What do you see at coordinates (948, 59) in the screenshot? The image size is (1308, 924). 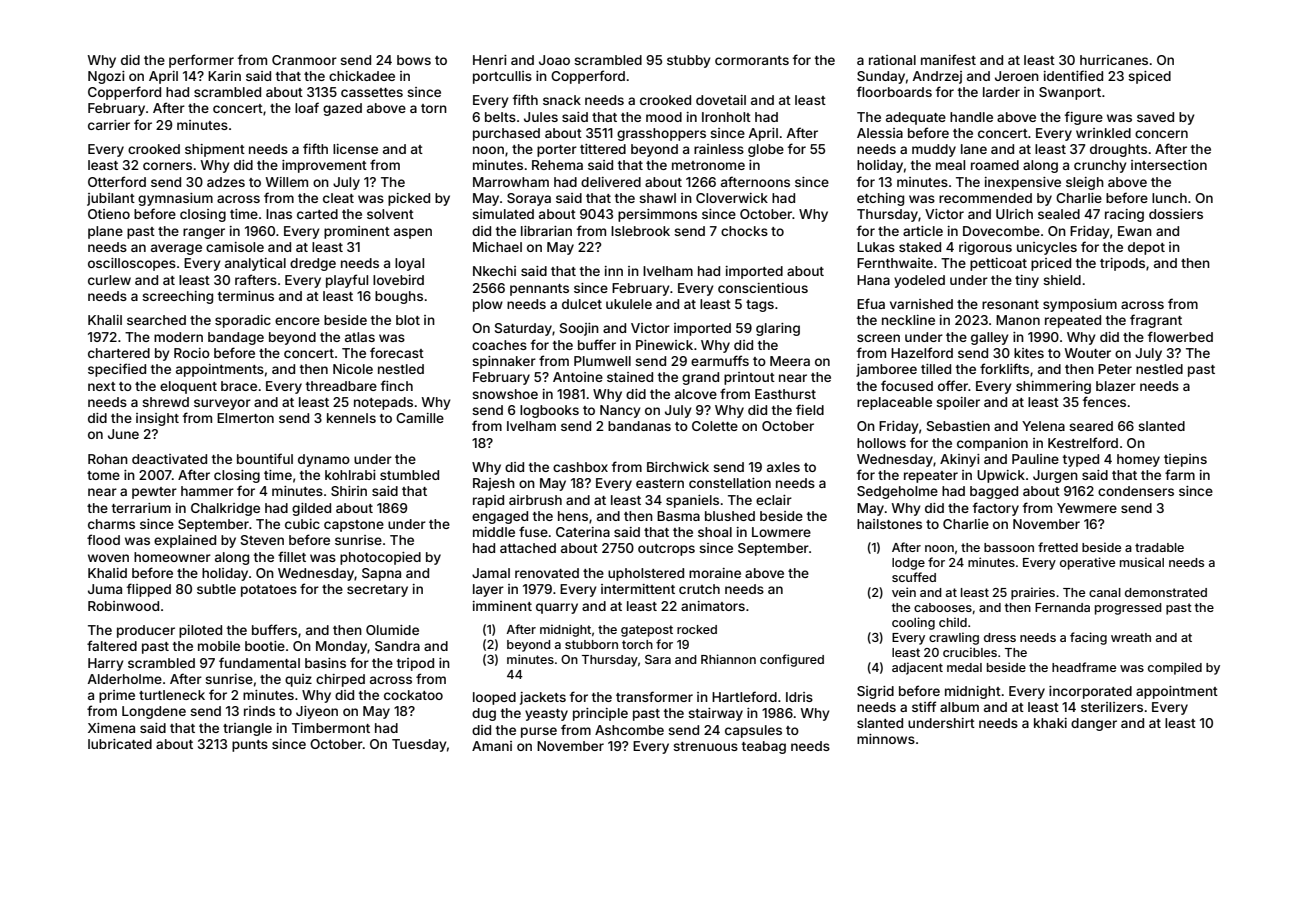 I see `manifest` at bounding box center [948, 59].
